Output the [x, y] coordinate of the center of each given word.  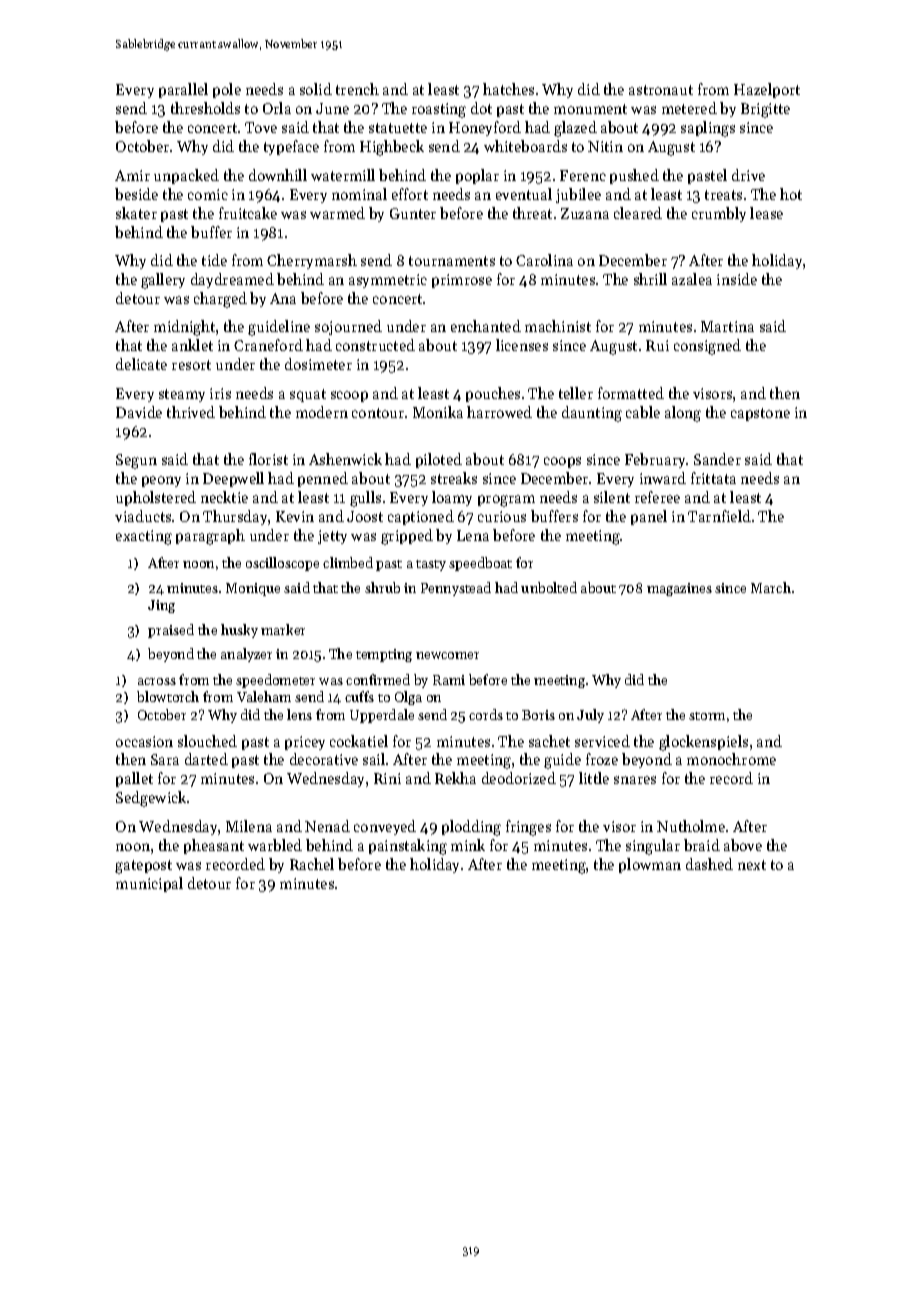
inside [737, 279]
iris [220, 393]
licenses [522, 345]
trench [357, 89]
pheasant [214, 846]
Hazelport [767, 90]
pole [227, 90]
